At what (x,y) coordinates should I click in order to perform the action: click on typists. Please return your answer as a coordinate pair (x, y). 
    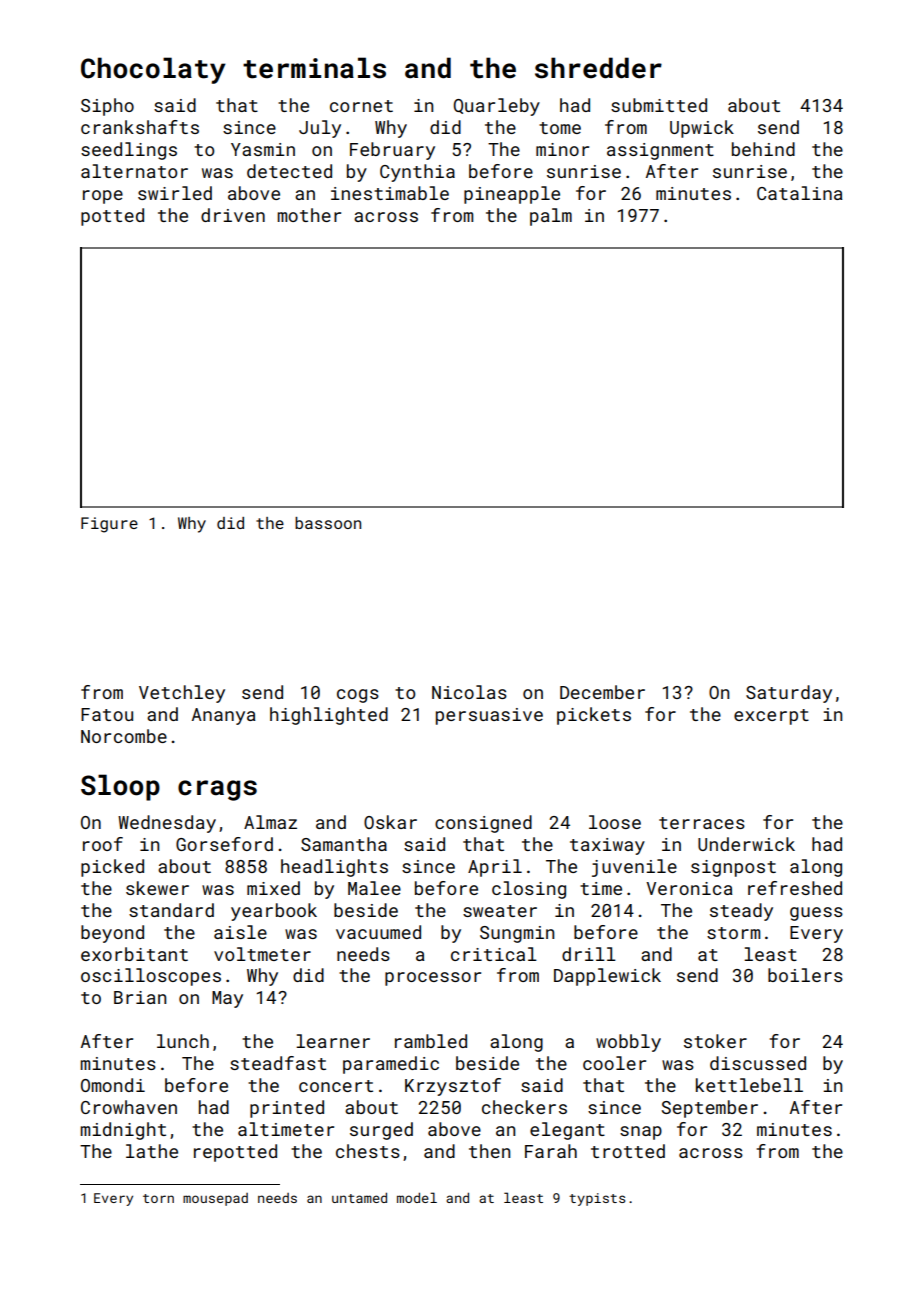
    Looking at the image, I should click on (597, 1199).
